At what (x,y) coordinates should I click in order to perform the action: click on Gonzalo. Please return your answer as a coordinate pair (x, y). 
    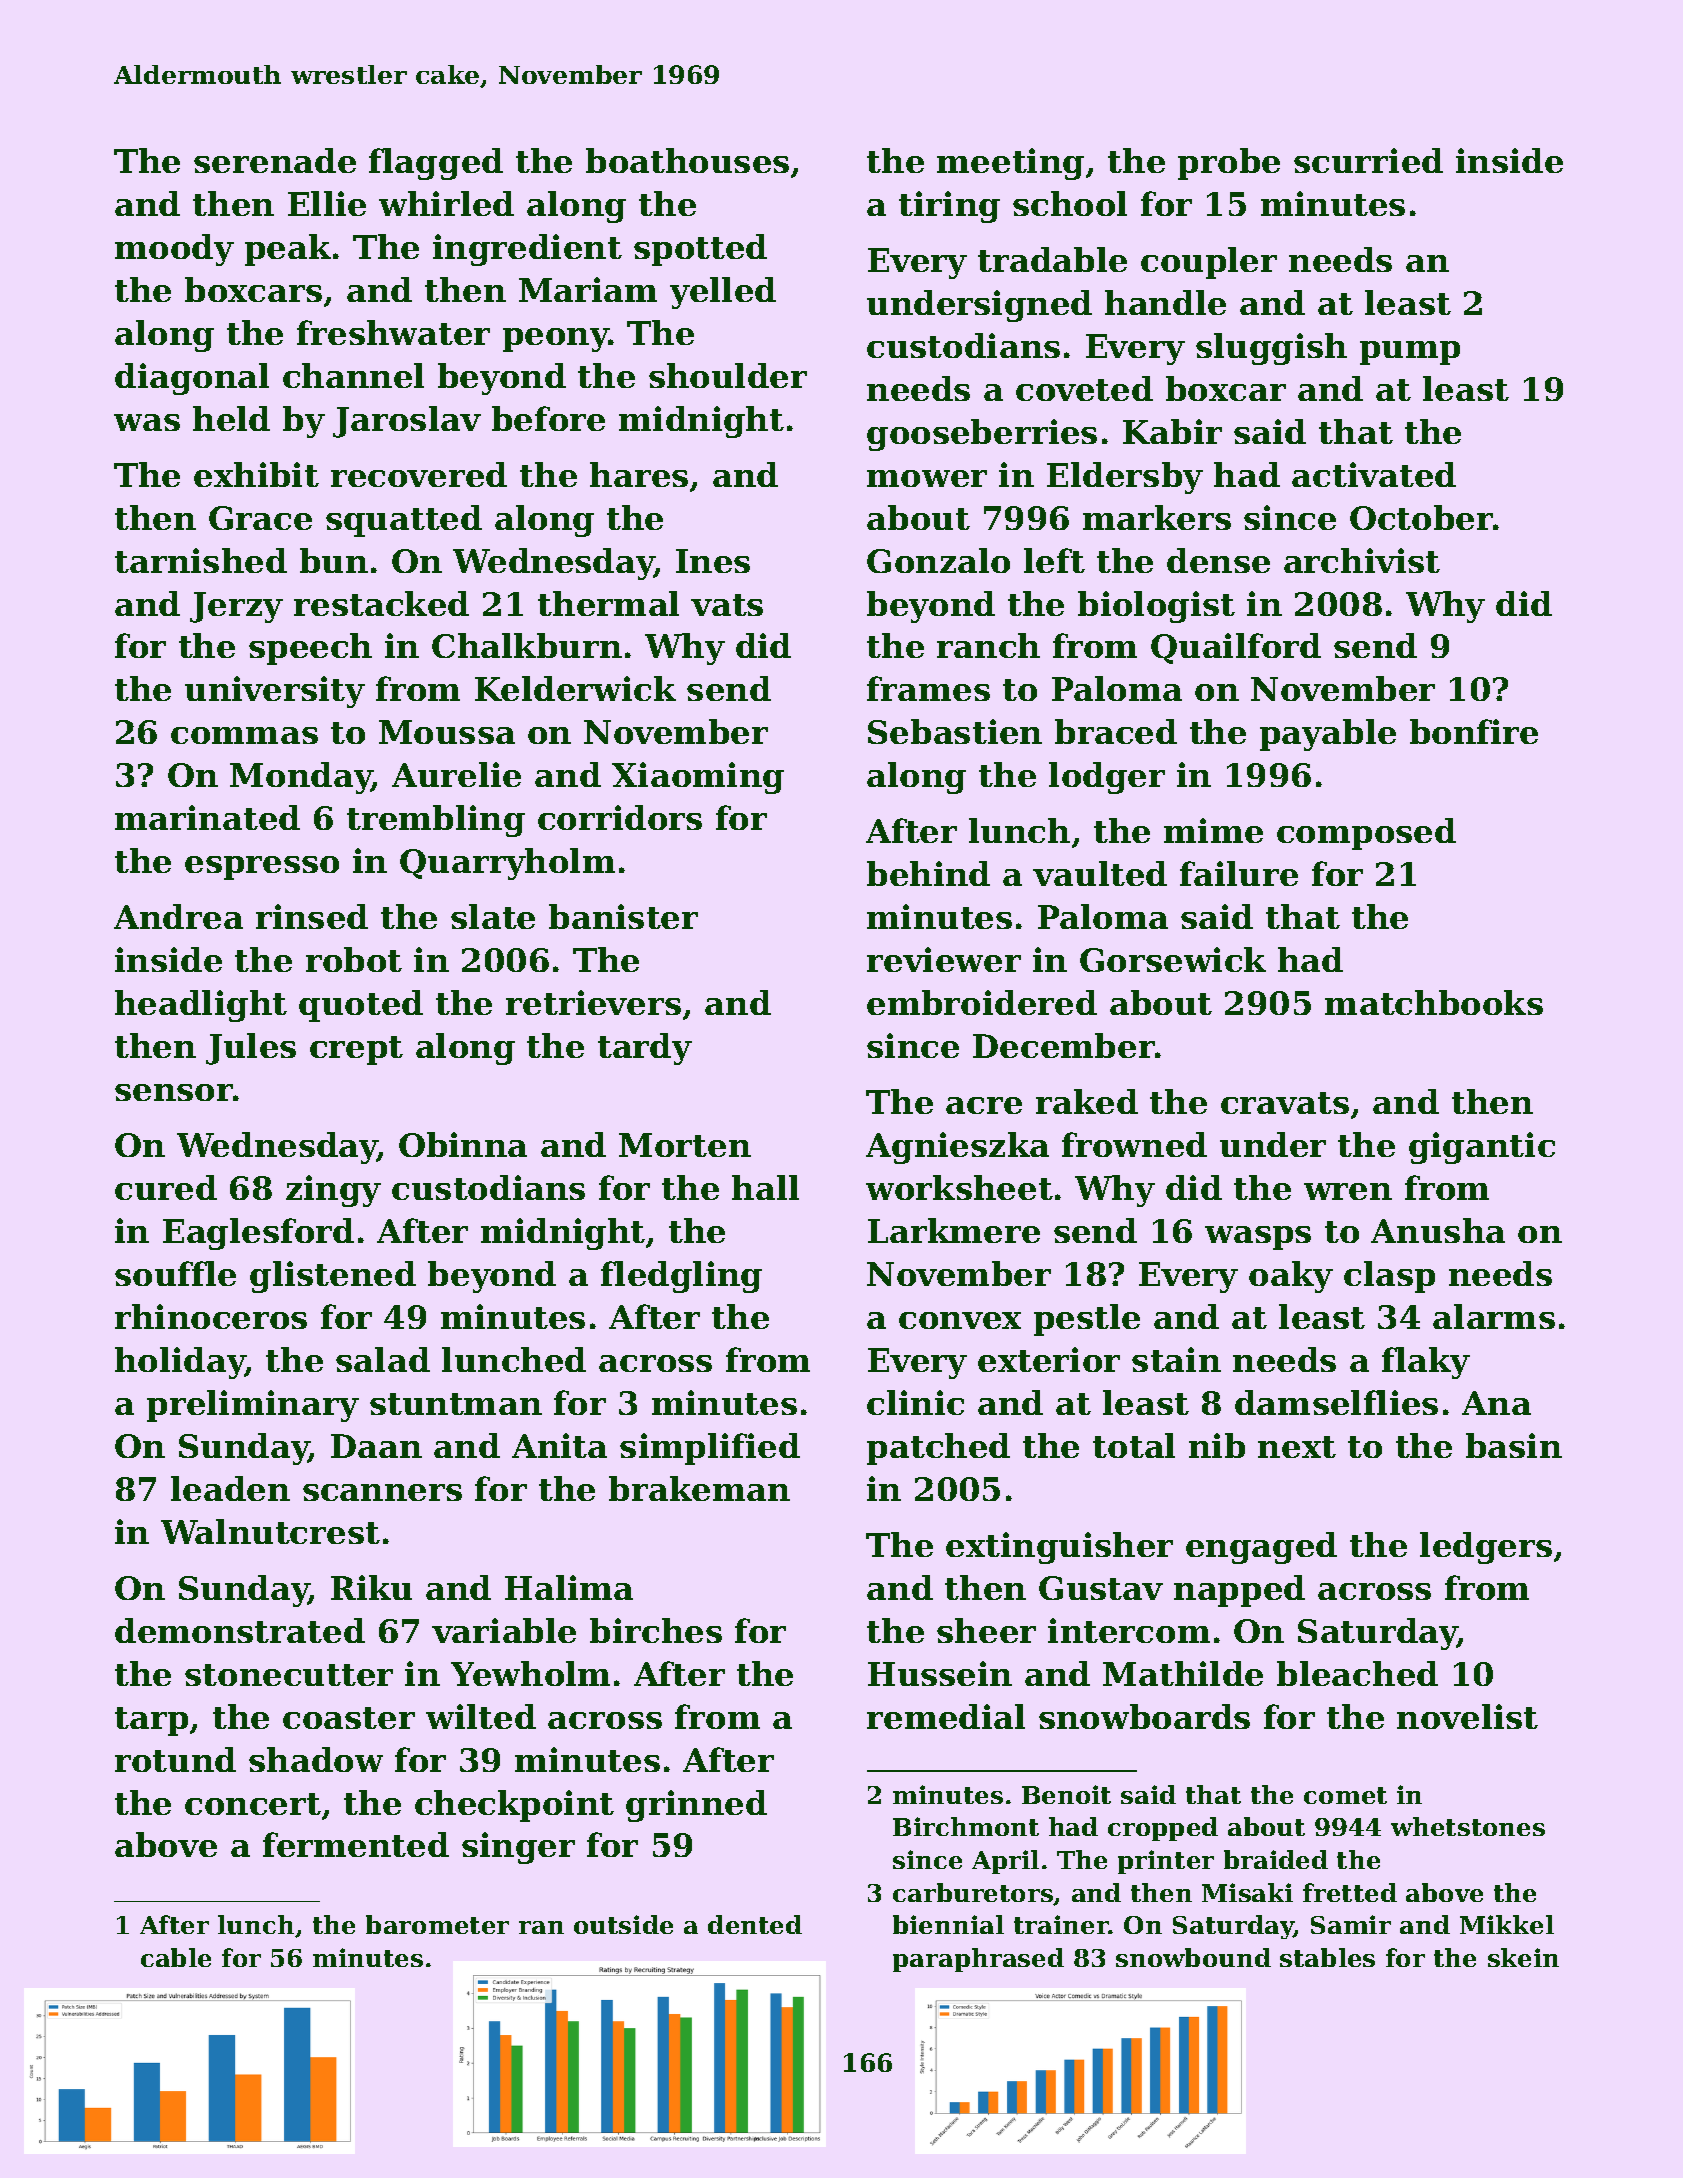
    Looking at the image, I should click on (938, 560).
